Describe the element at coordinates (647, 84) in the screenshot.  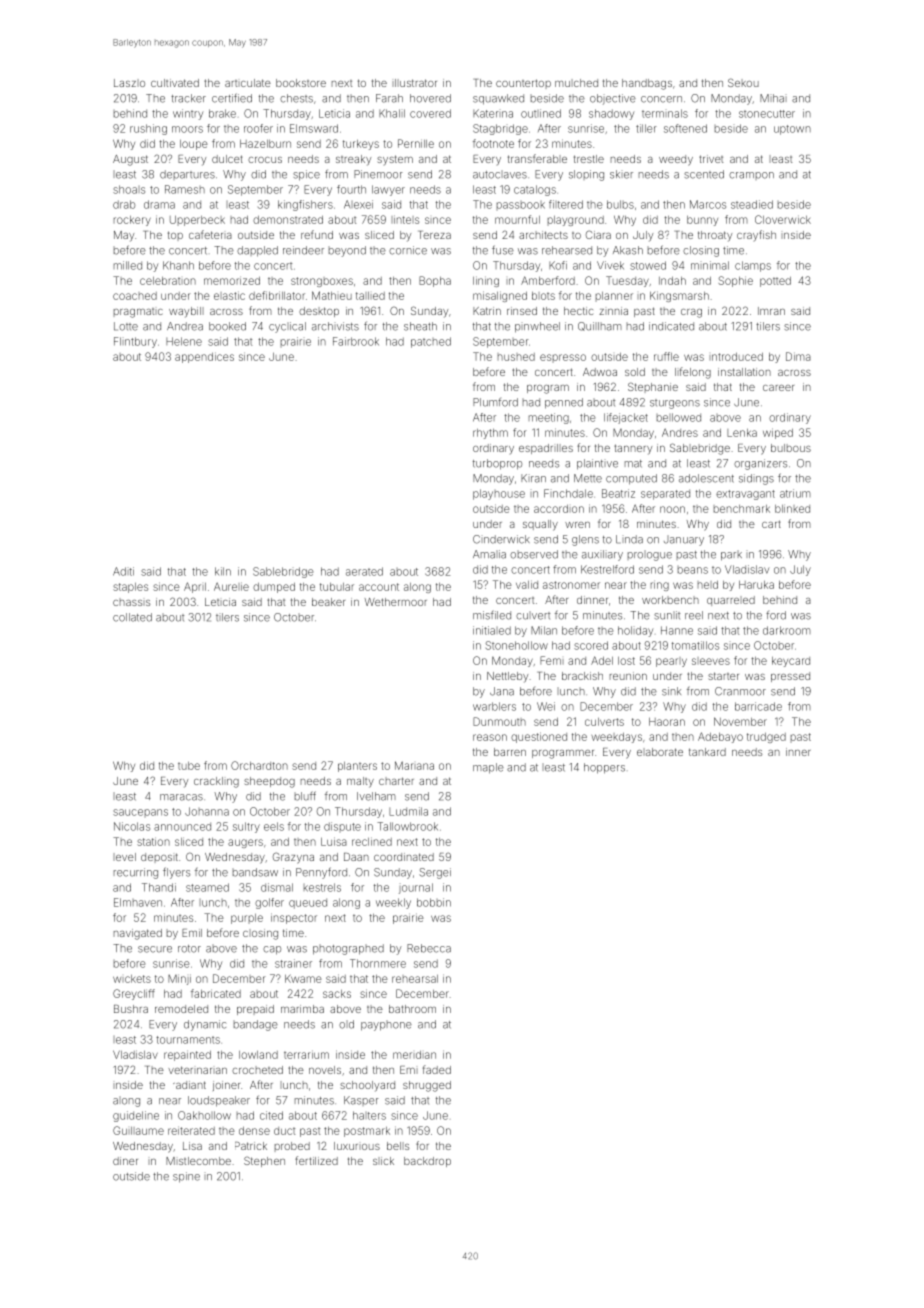
I see `handbags` at that location.
